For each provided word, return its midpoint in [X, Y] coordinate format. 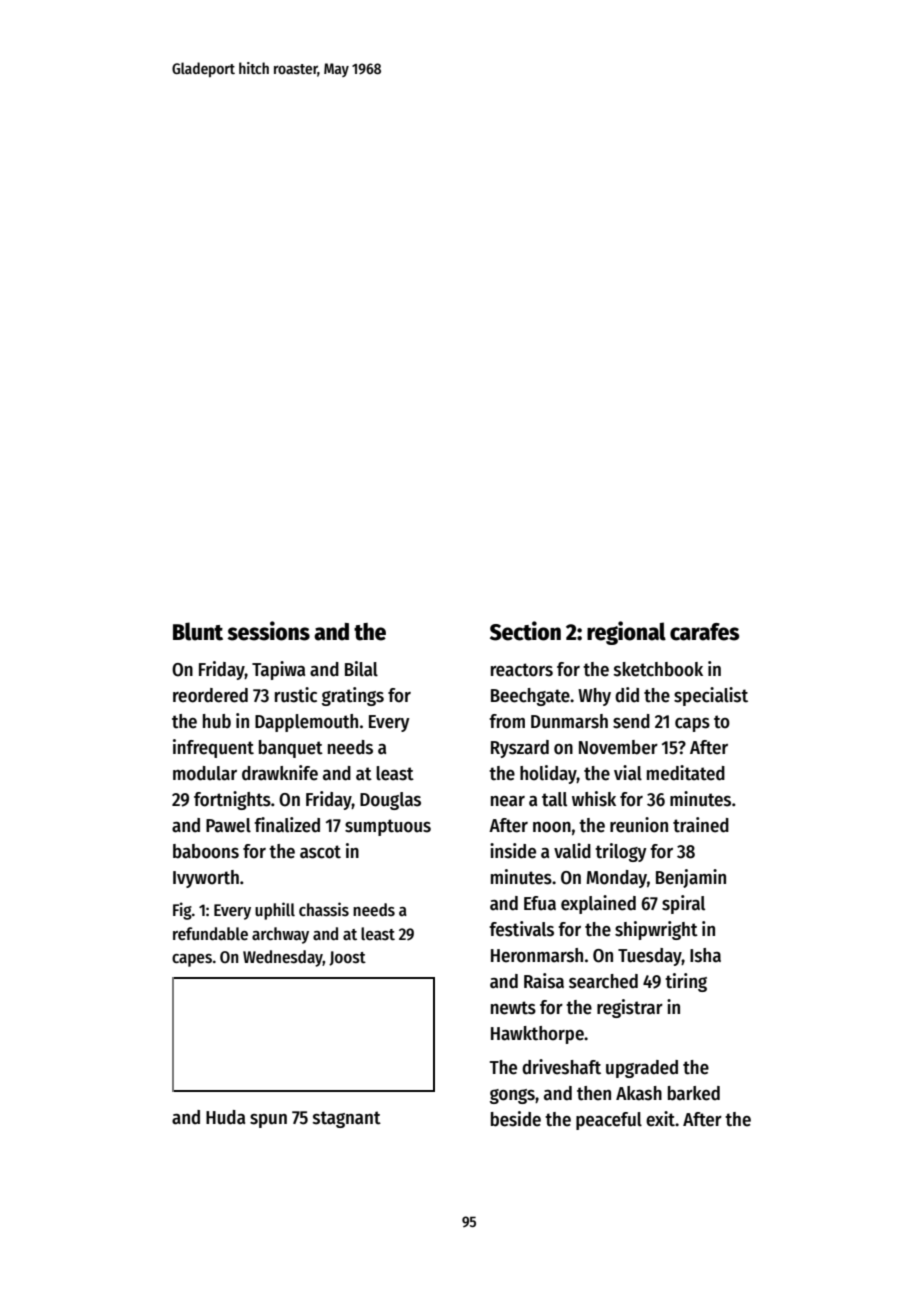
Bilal [361, 669]
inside [513, 851]
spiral [683, 904]
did [627, 695]
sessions [268, 631]
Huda [225, 1117]
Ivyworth [206, 879]
